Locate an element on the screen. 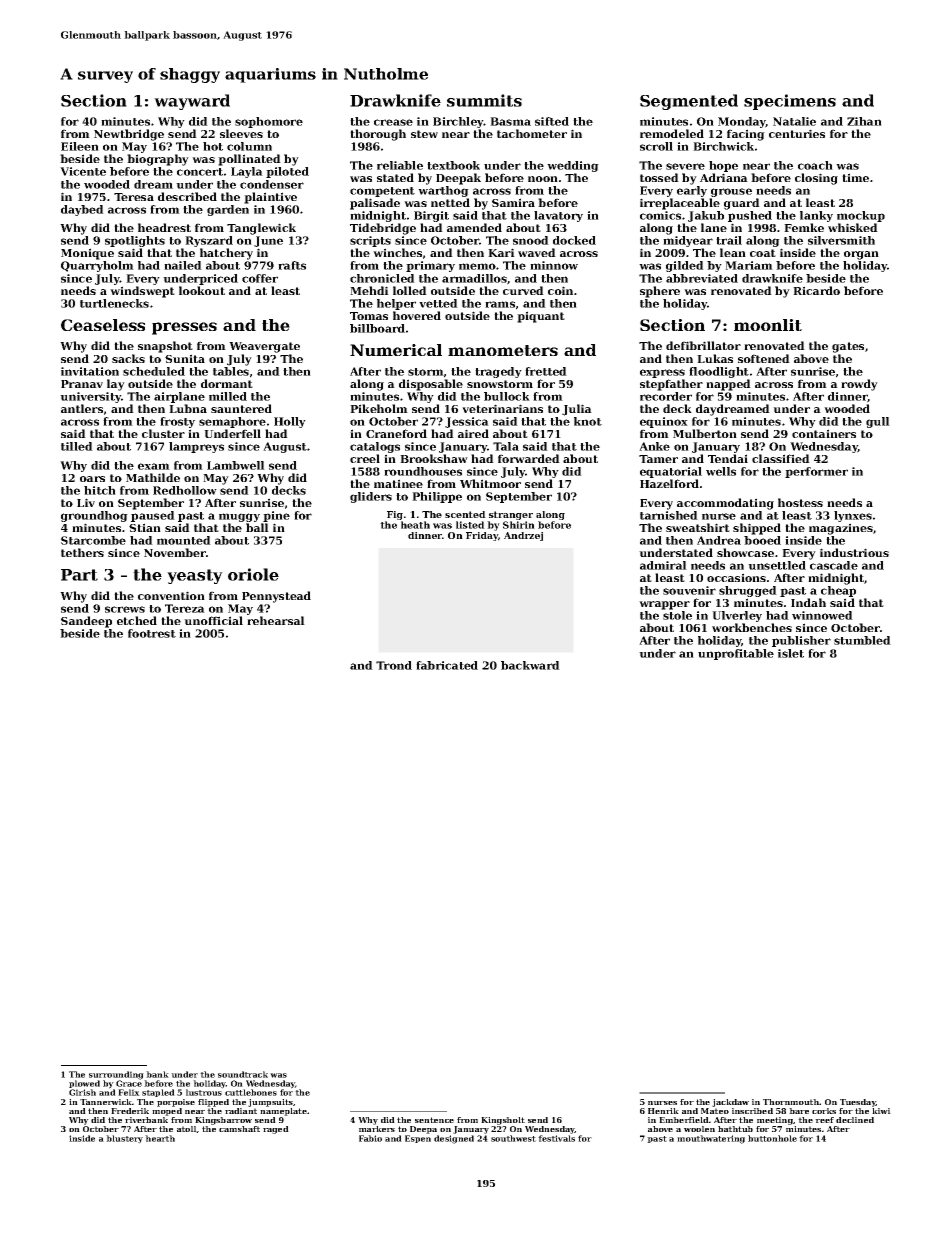 The height and width of the screenshot is (1233, 952). tachometer is located at coordinates (532, 133).
